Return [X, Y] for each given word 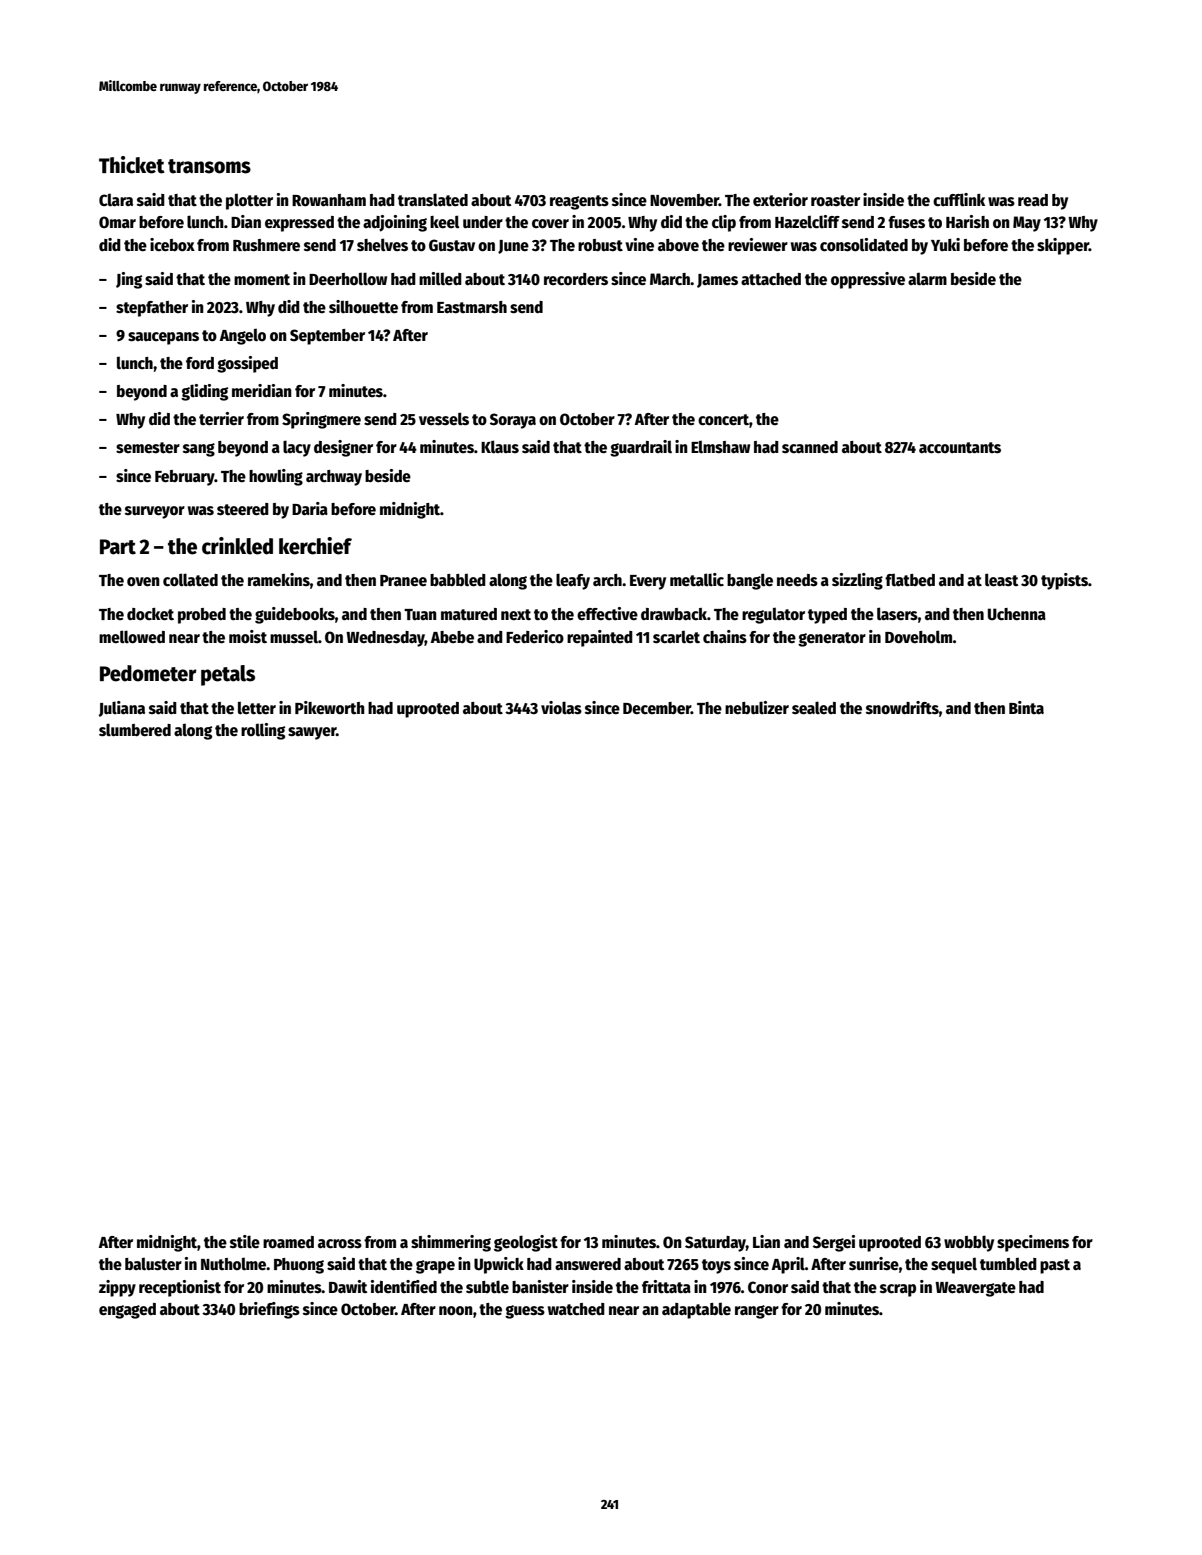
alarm [927, 279]
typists [1064, 581]
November [684, 200]
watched [576, 1309]
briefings [269, 1310]
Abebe [452, 637]
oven [143, 582]
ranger [757, 1312]
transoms [209, 166]
